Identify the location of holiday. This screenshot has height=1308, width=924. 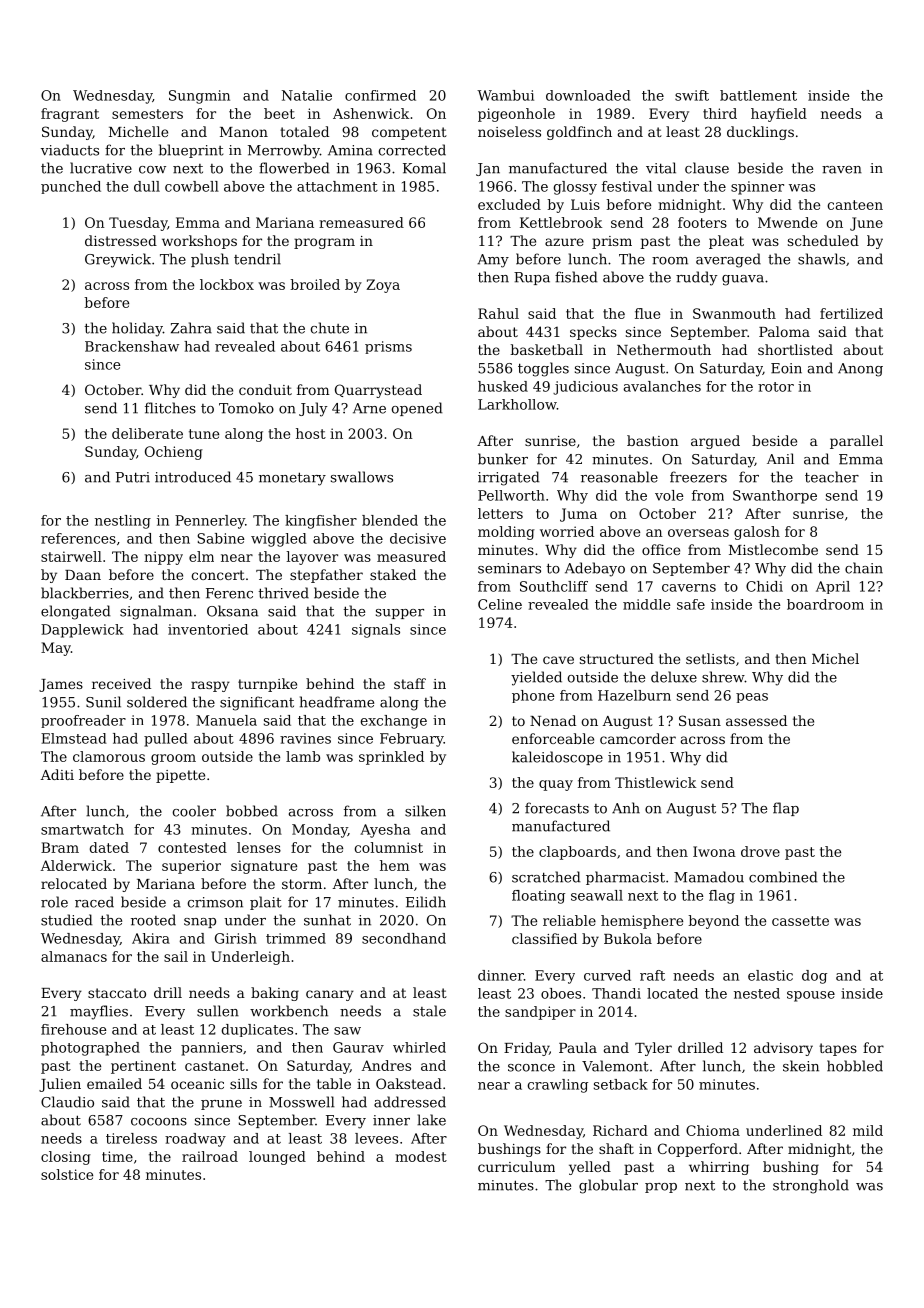
(137, 329).
